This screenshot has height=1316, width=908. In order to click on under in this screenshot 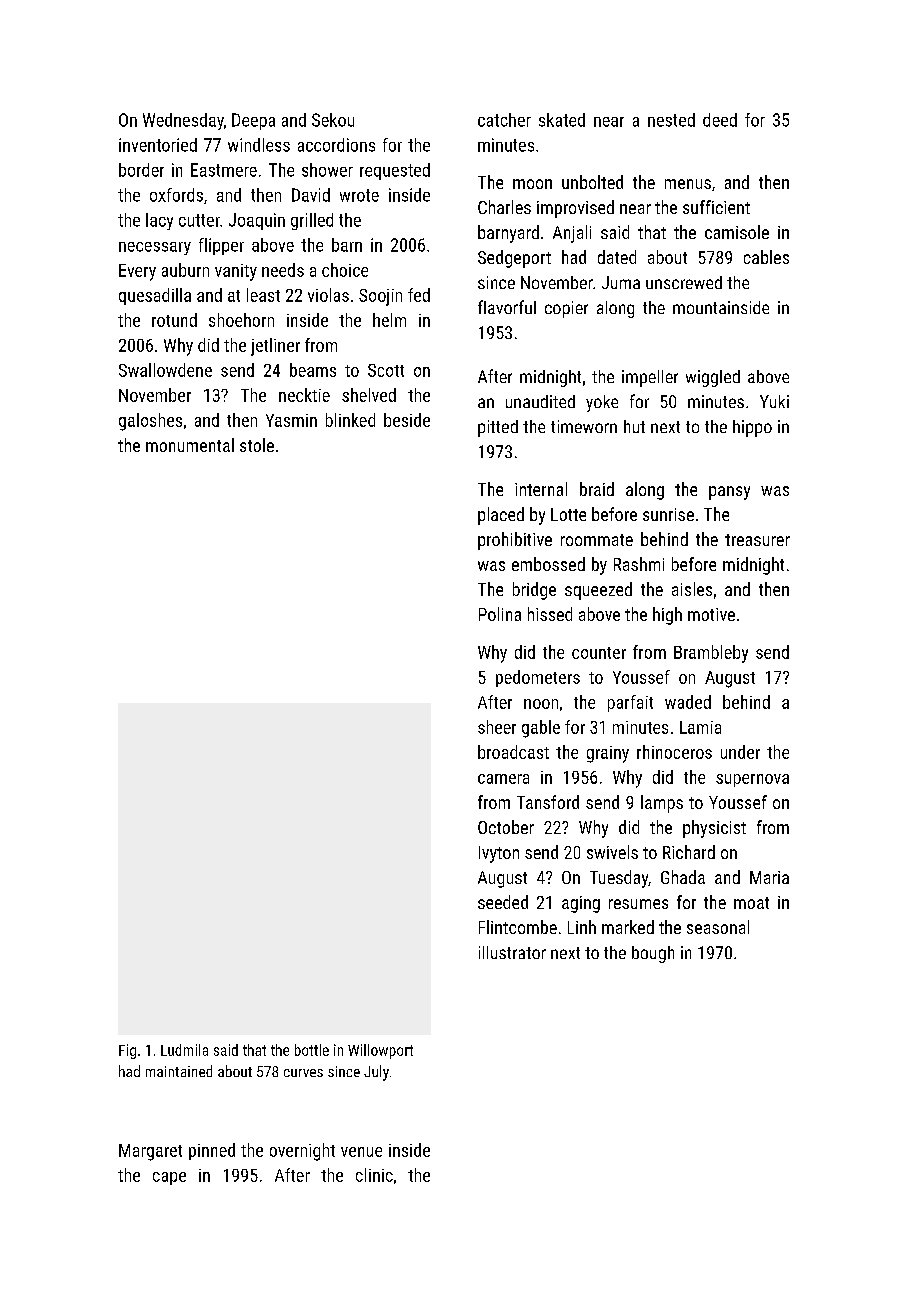, I will do `click(740, 752)`.
